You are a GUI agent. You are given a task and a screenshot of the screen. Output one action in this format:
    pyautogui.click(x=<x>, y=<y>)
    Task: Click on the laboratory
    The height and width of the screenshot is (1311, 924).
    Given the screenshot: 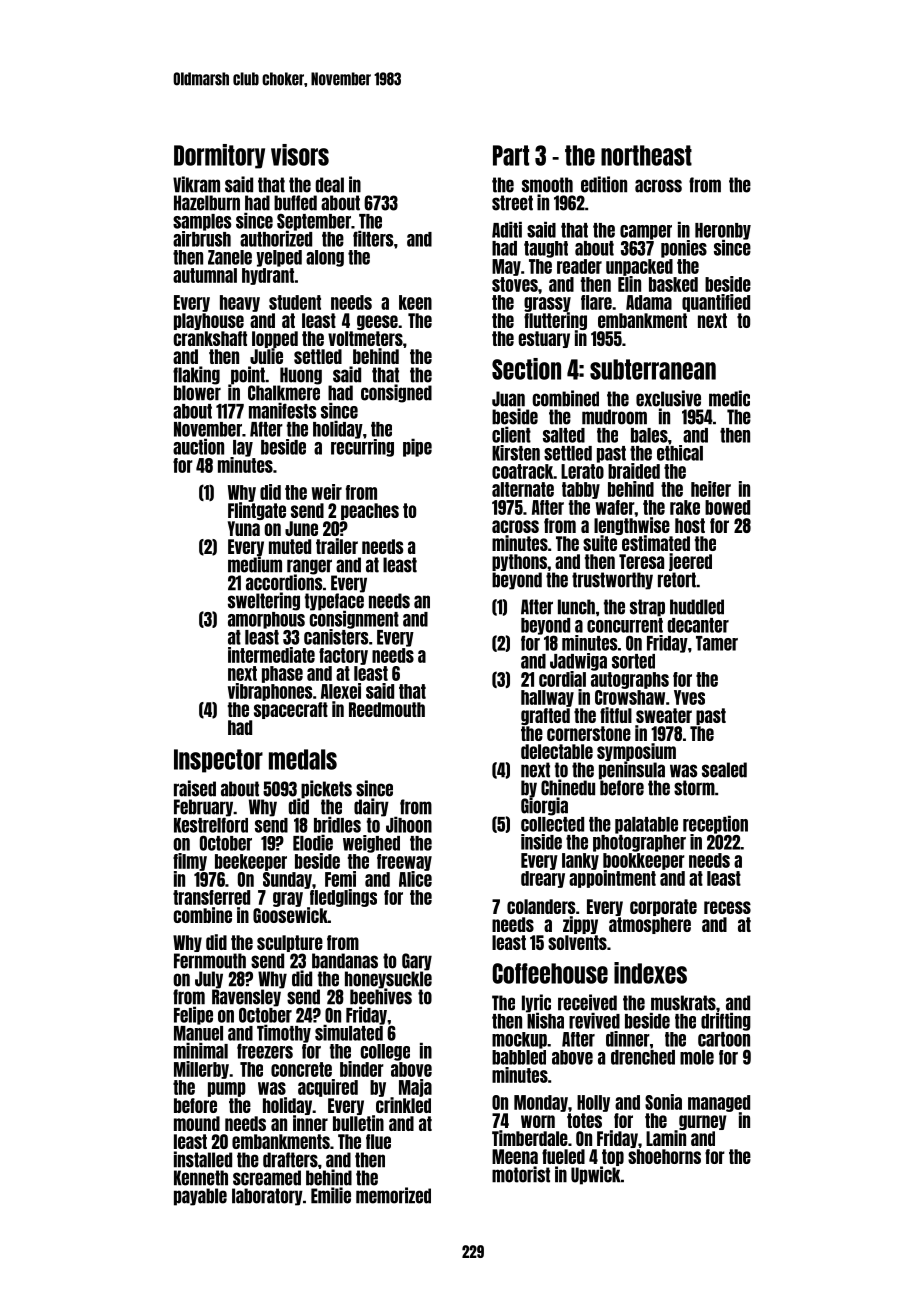 What is the action you would take?
    pyautogui.click(x=267, y=1197)
